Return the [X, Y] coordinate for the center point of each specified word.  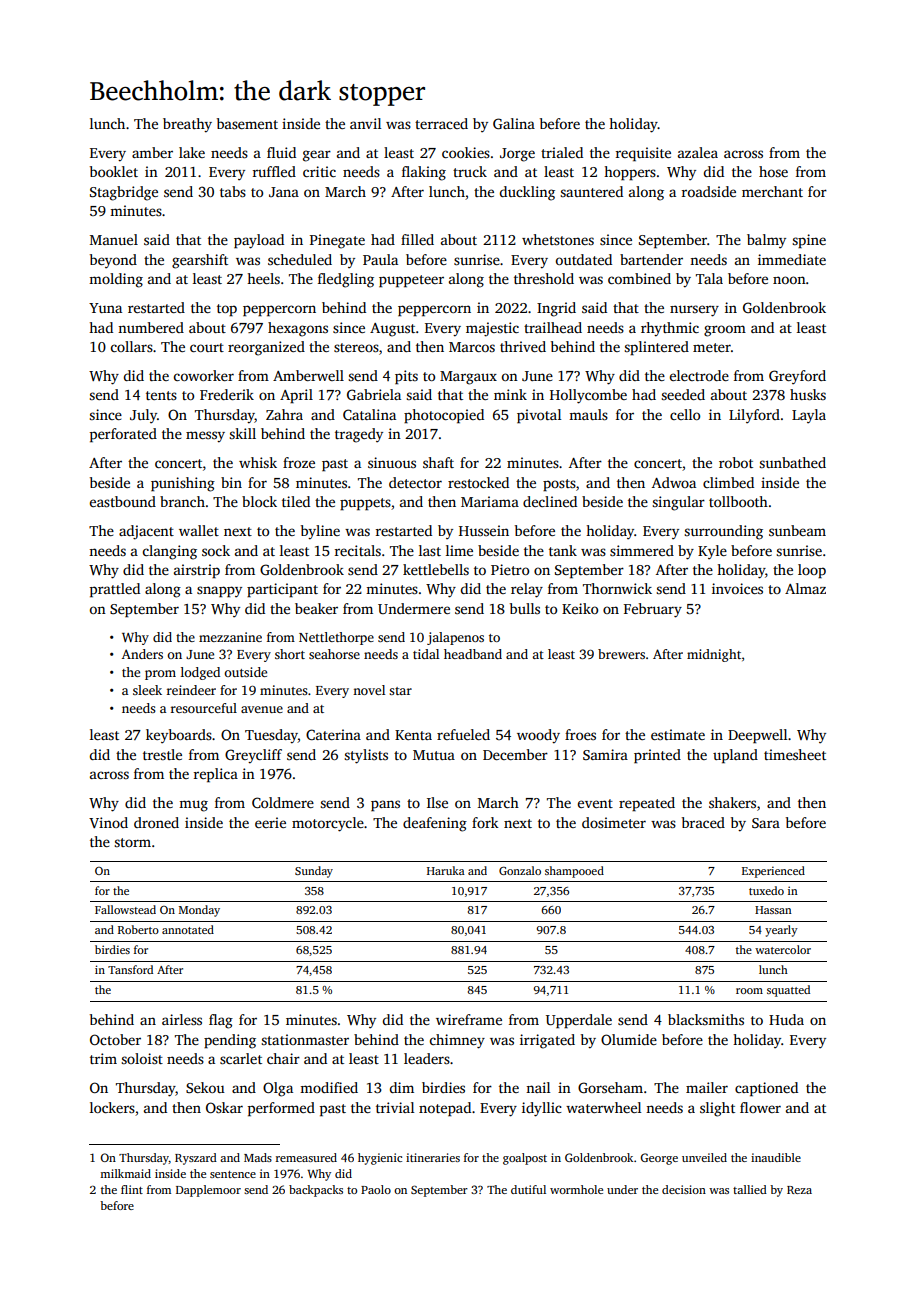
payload [259, 241]
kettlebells [436, 569]
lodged [200, 673]
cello [685, 414]
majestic [492, 329]
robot [736, 462]
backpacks [316, 1191]
